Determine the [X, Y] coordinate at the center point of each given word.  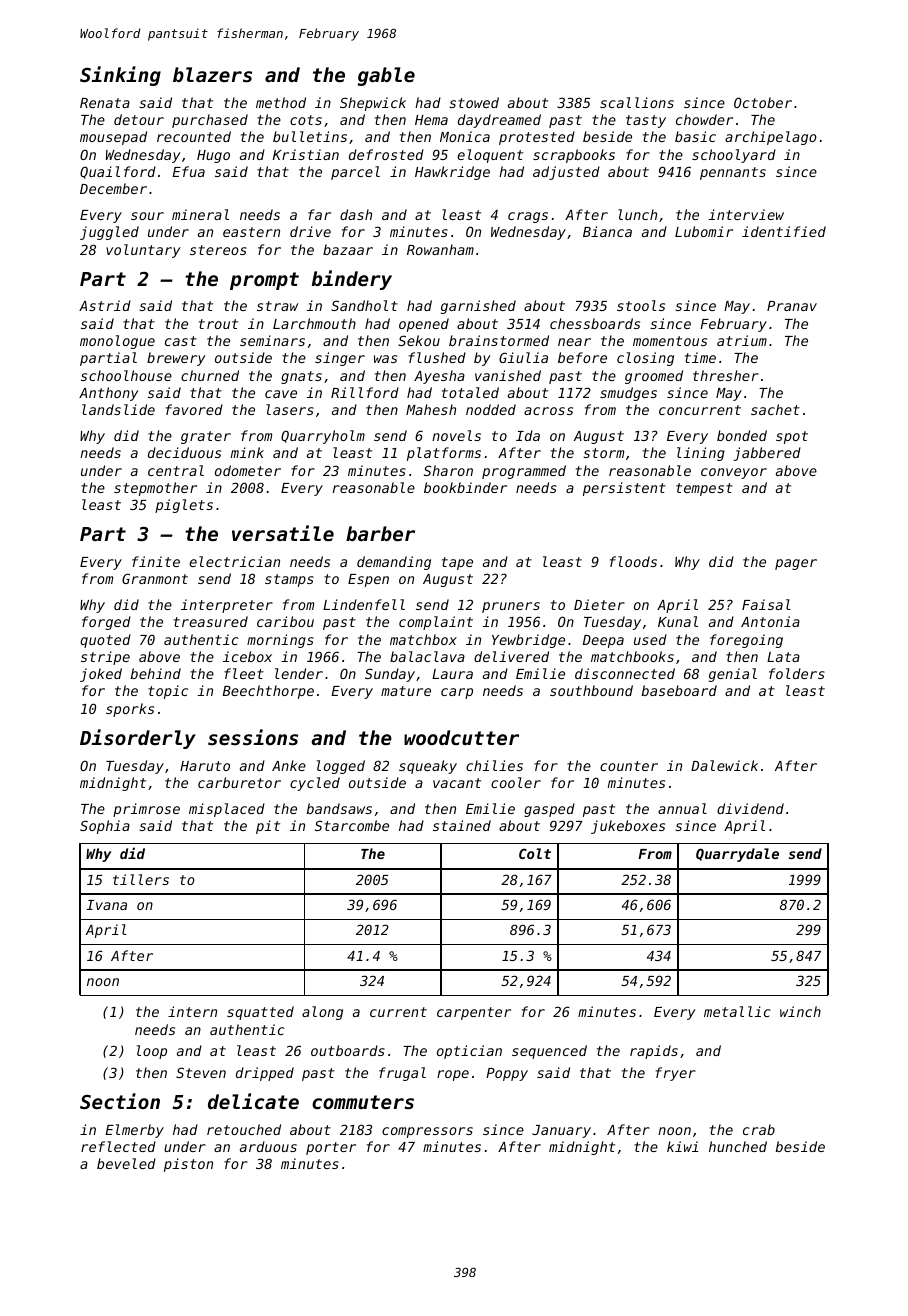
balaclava [427, 656]
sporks [130, 710]
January [561, 1131]
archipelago [771, 138]
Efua [188, 171]
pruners [511, 607]
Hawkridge [452, 173]
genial [733, 675]
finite [156, 561]
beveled [126, 1163]
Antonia [770, 621]
